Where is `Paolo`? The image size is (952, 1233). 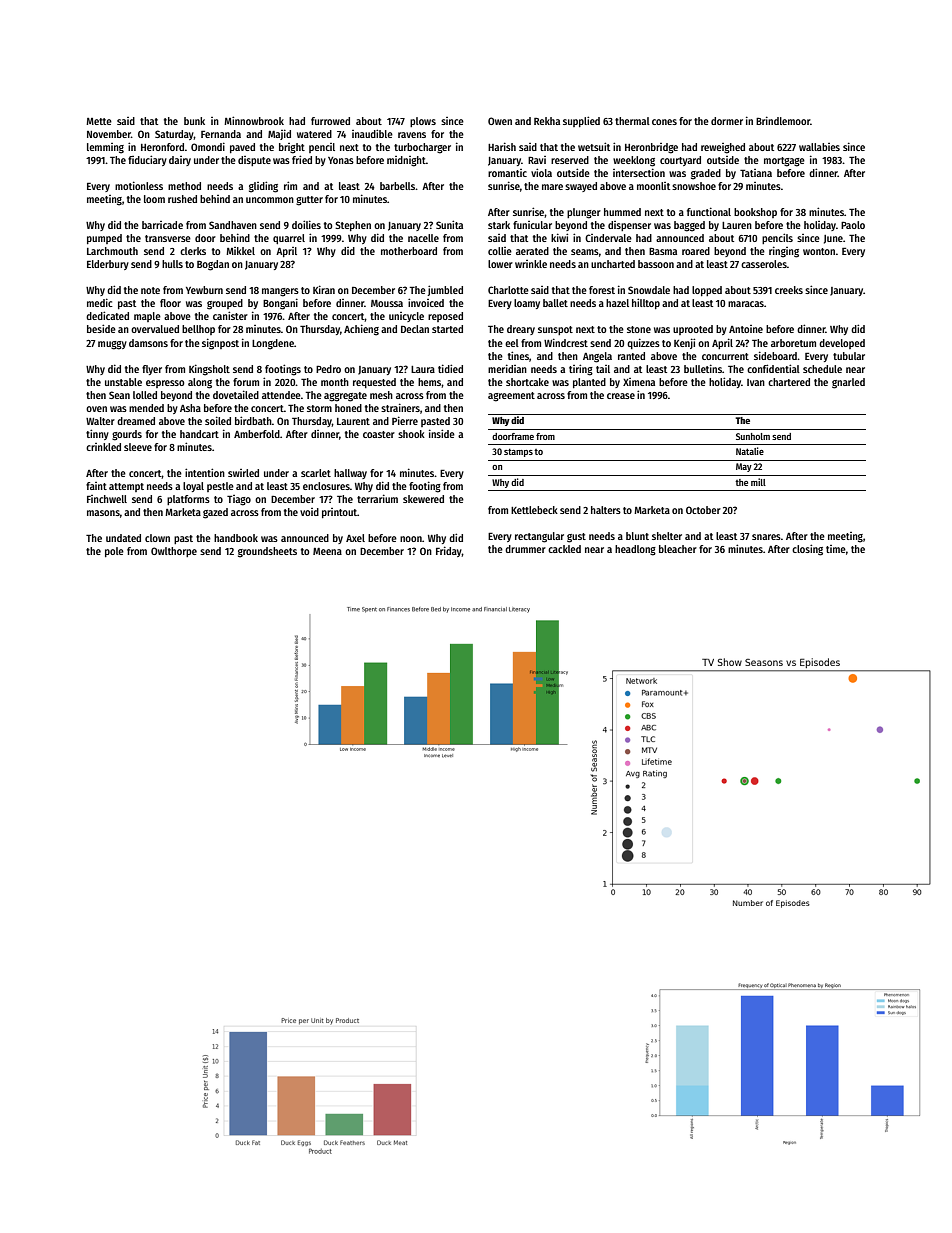 Paolo is located at coordinates (853, 225).
